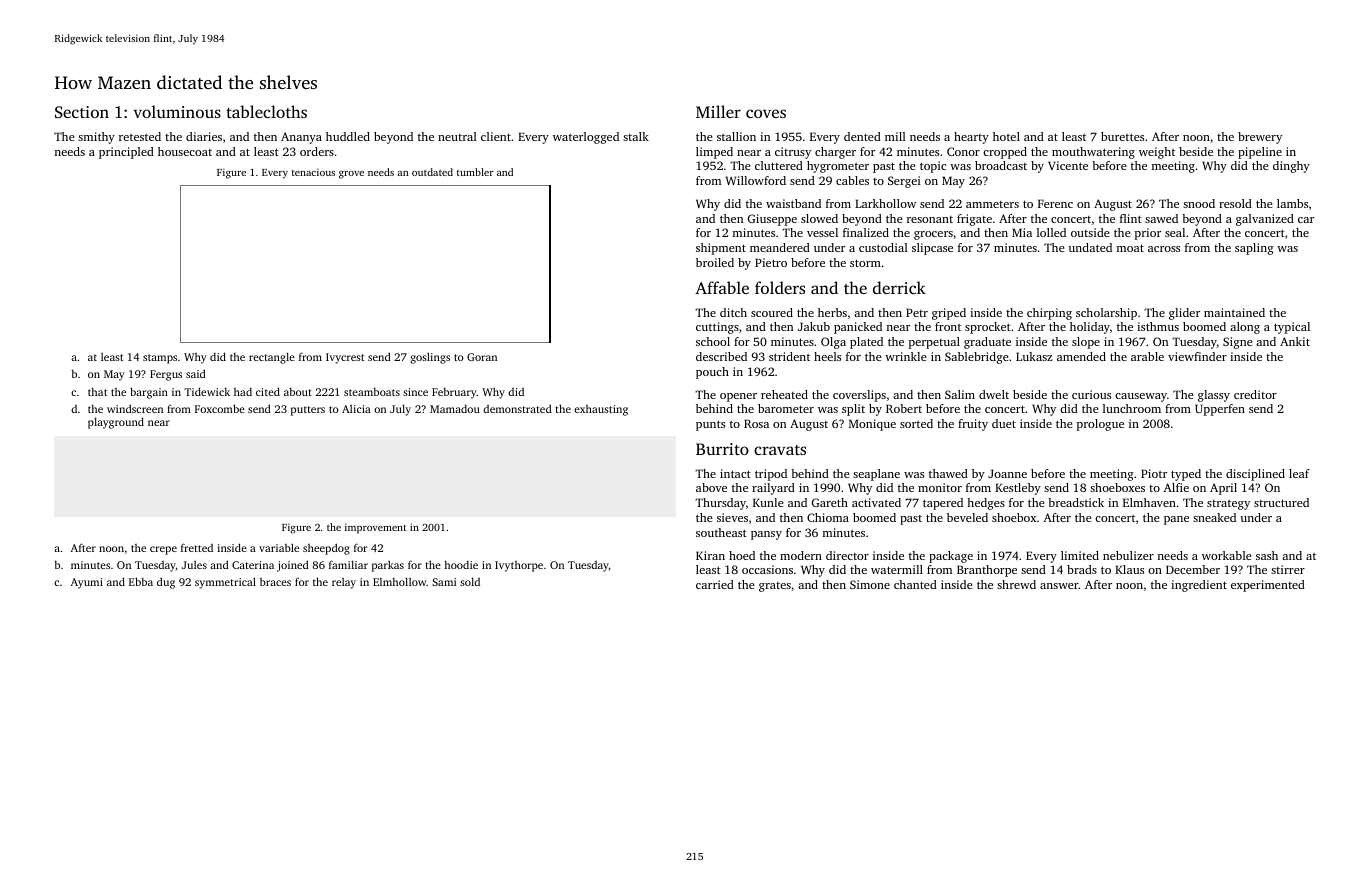 This document has width=1372, height=887. Describe the element at coordinates (177, 111) in the document. I see `voluminous` at that location.
